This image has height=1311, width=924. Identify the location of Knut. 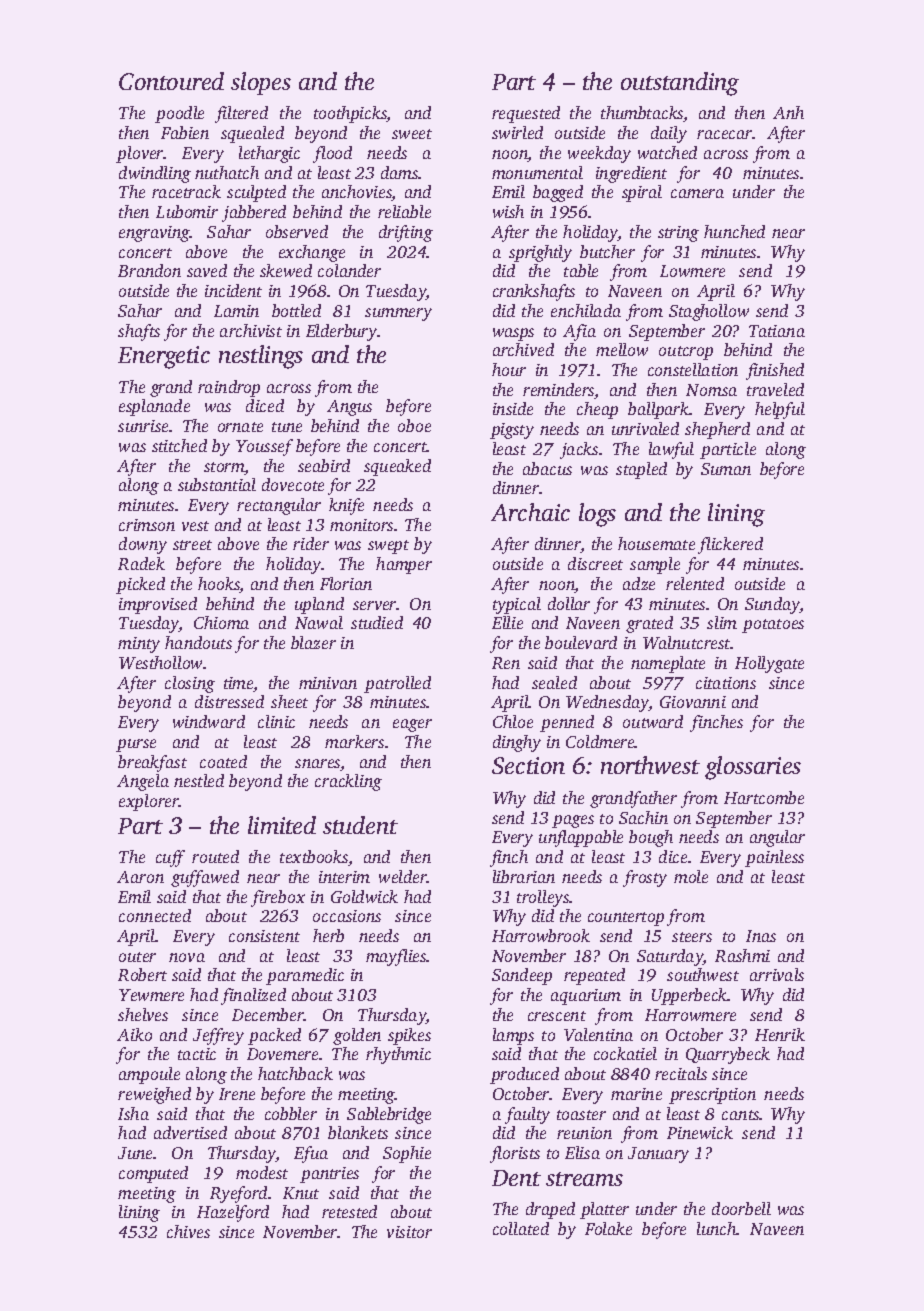
(301, 1193).
